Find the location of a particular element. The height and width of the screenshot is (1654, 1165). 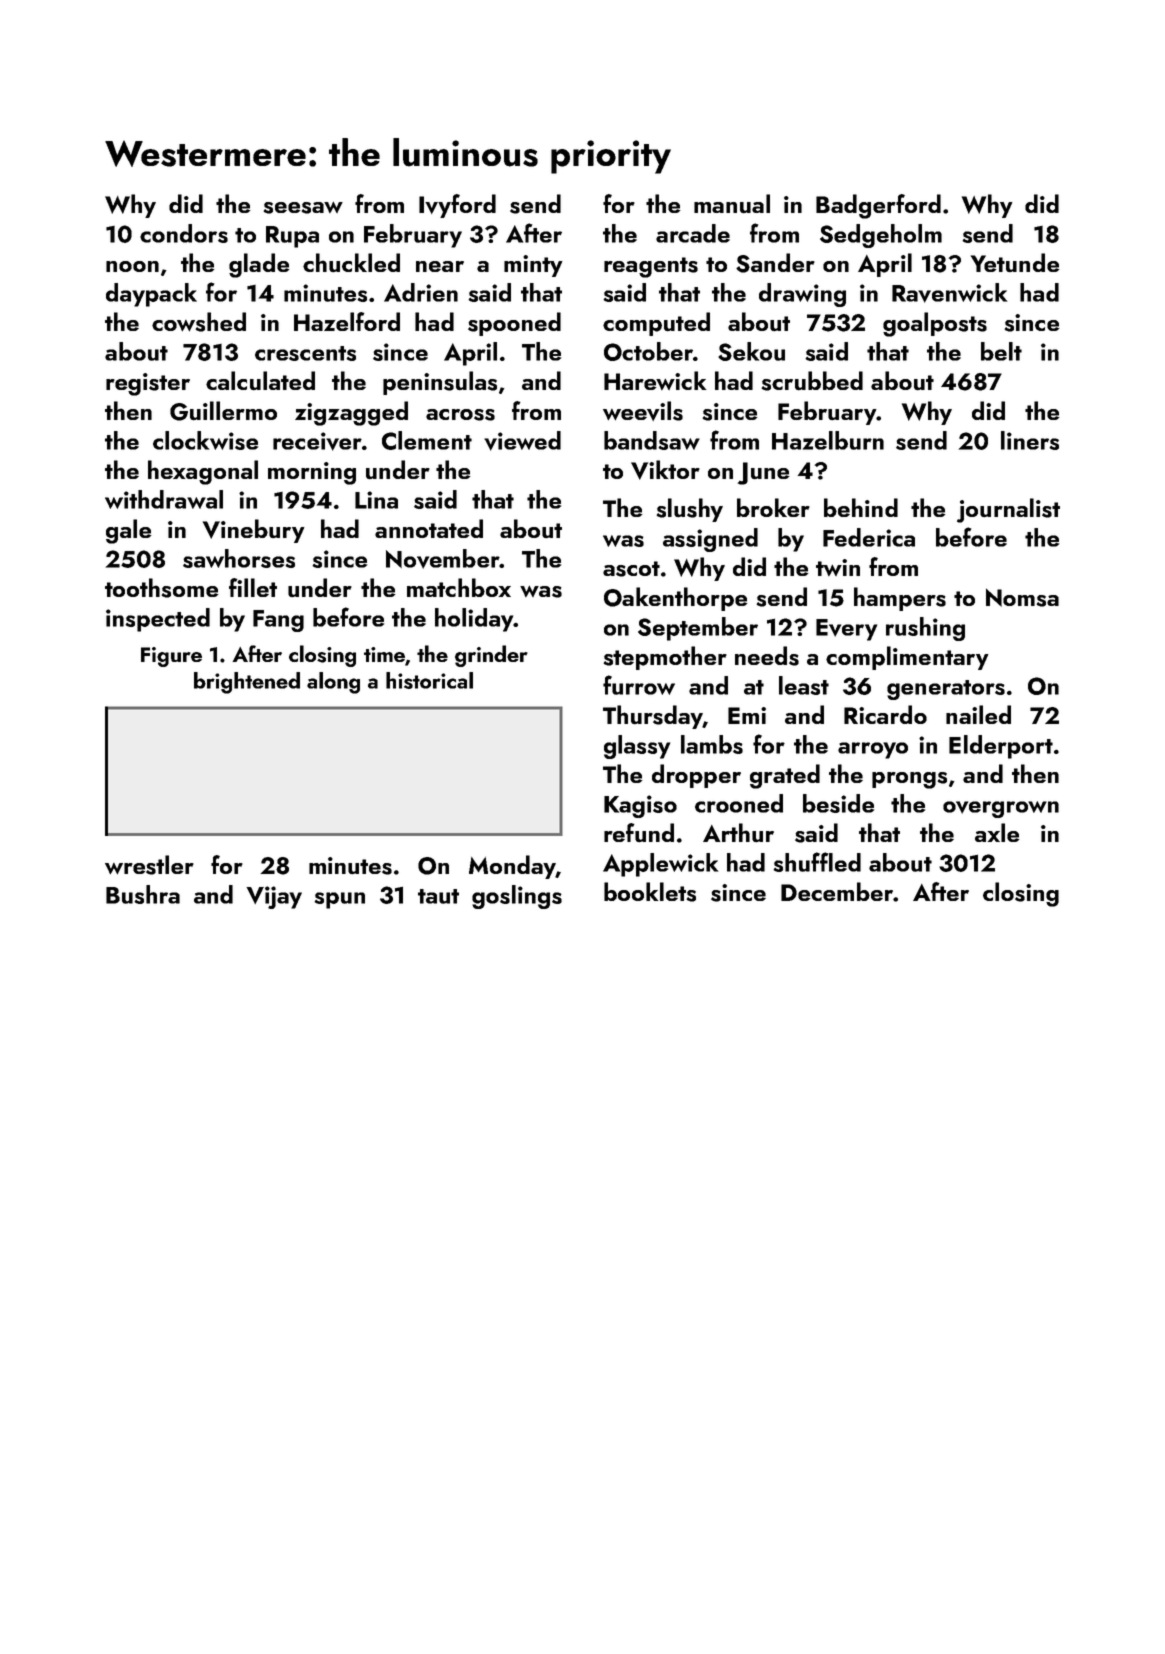

glassy is located at coordinates (637, 747).
